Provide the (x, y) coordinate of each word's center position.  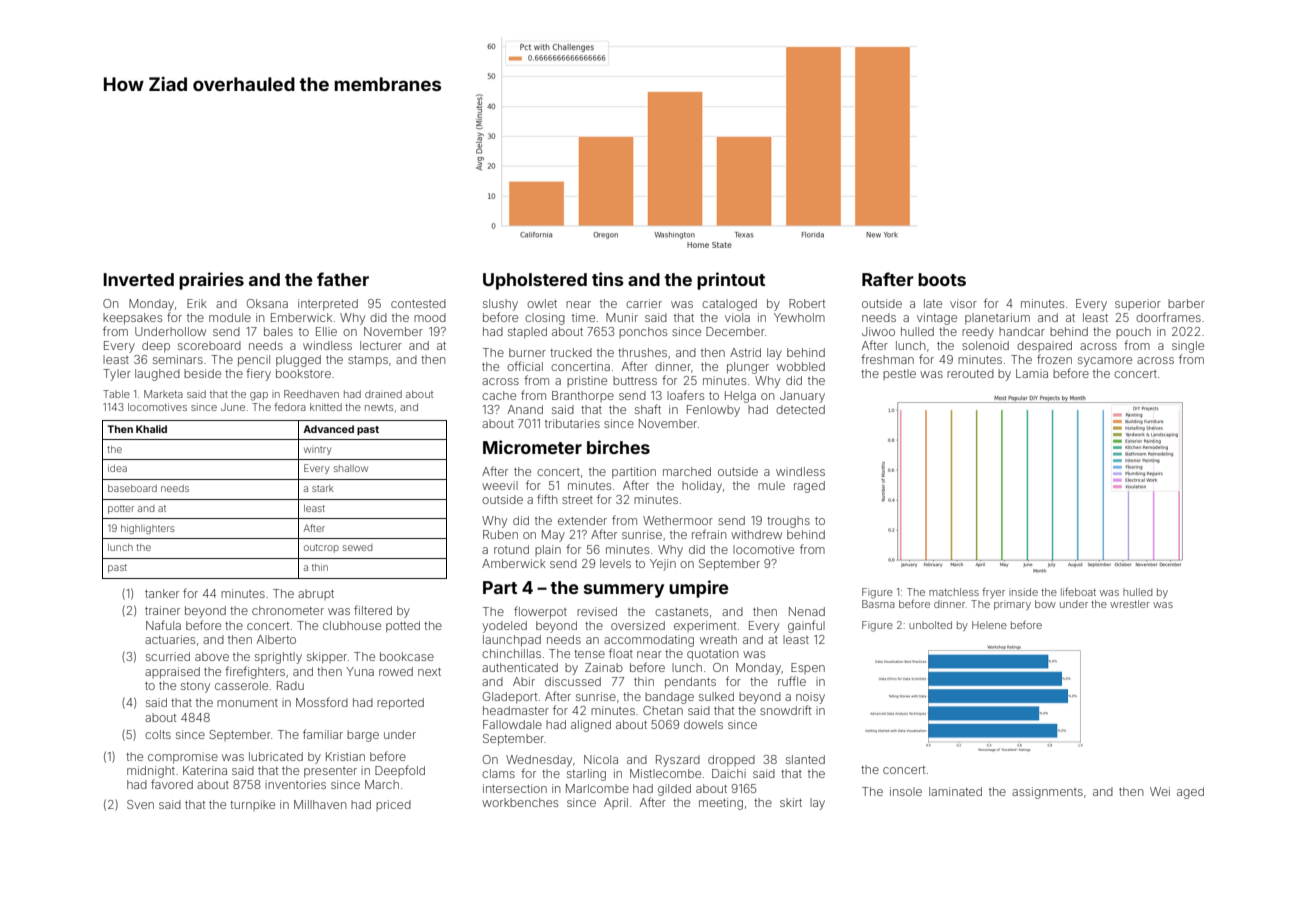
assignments (1047, 793)
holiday (702, 487)
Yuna (360, 671)
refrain (709, 534)
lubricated (276, 756)
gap (259, 396)
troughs (788, 522)
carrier (644, 303)
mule (771, 485)
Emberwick (301, 317)
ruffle (792, 681)
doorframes (1168, 317)
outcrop (321, 548)
